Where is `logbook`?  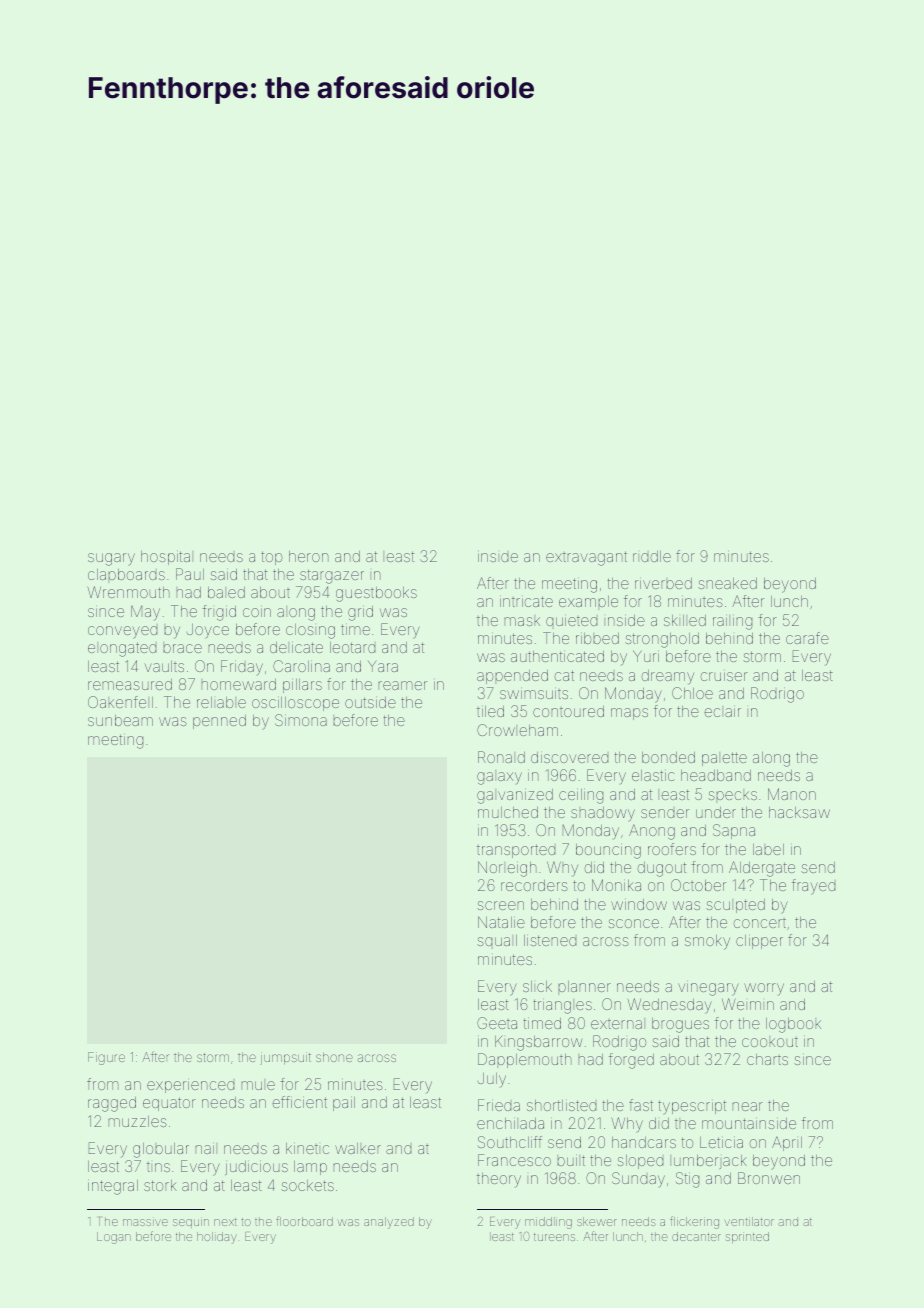 logbook is located at coordinates (793, 1025).
